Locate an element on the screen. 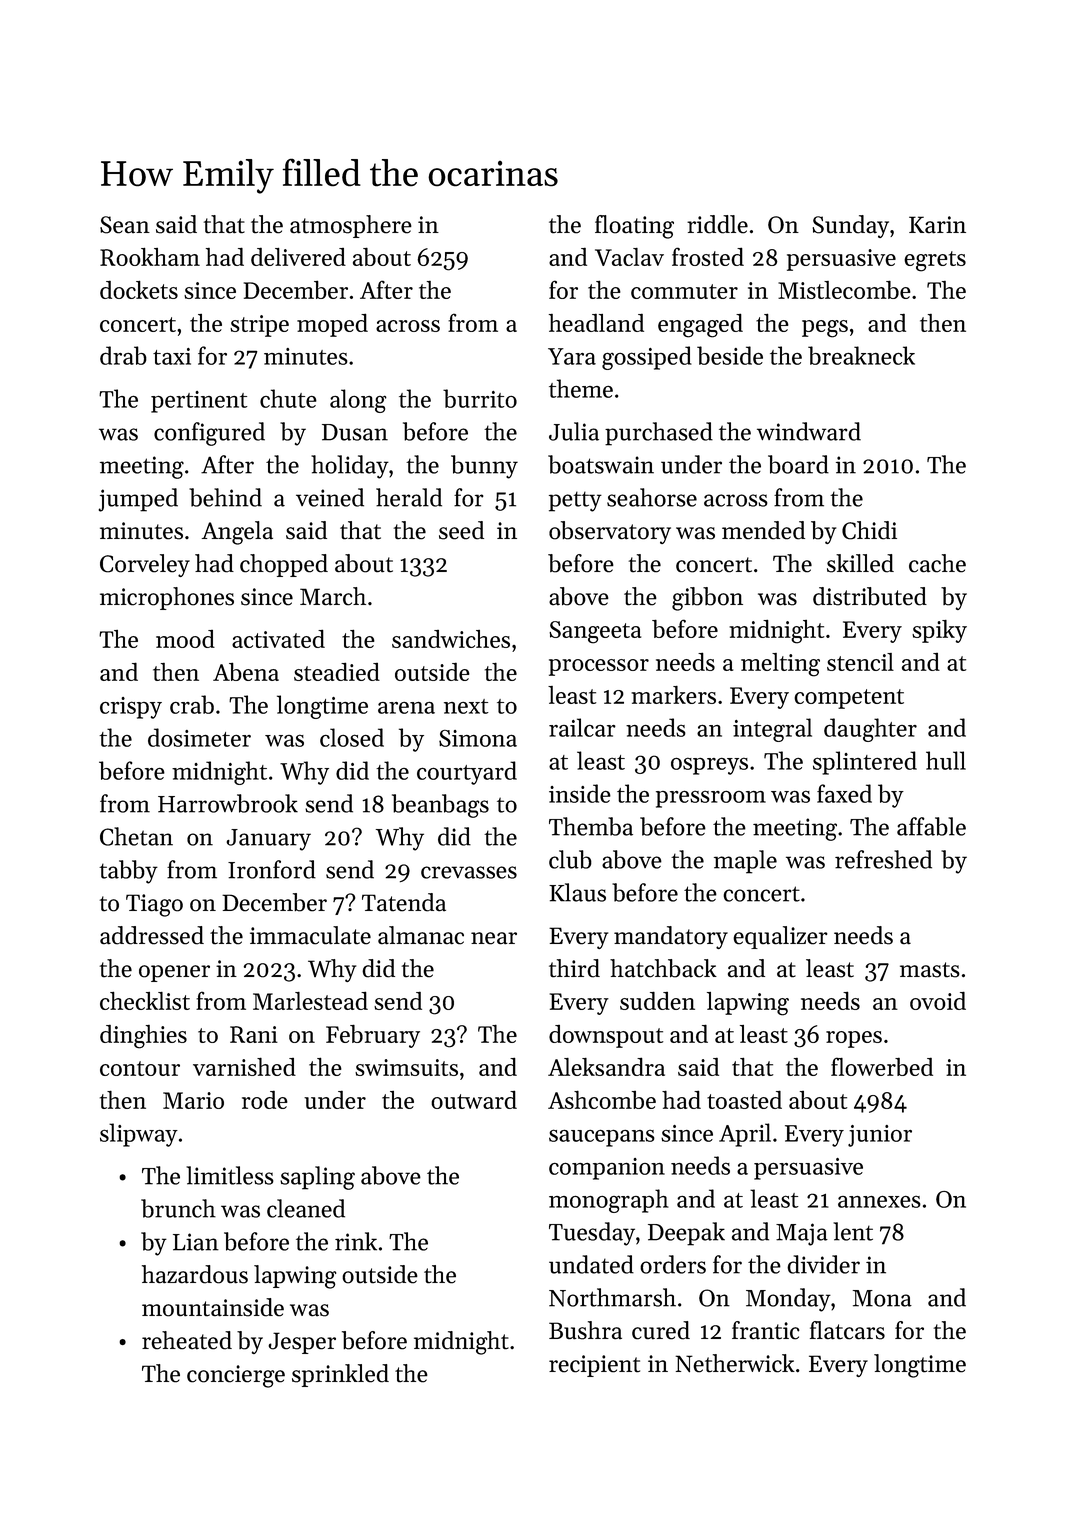  faxed is located at coordinates (844, 793).
